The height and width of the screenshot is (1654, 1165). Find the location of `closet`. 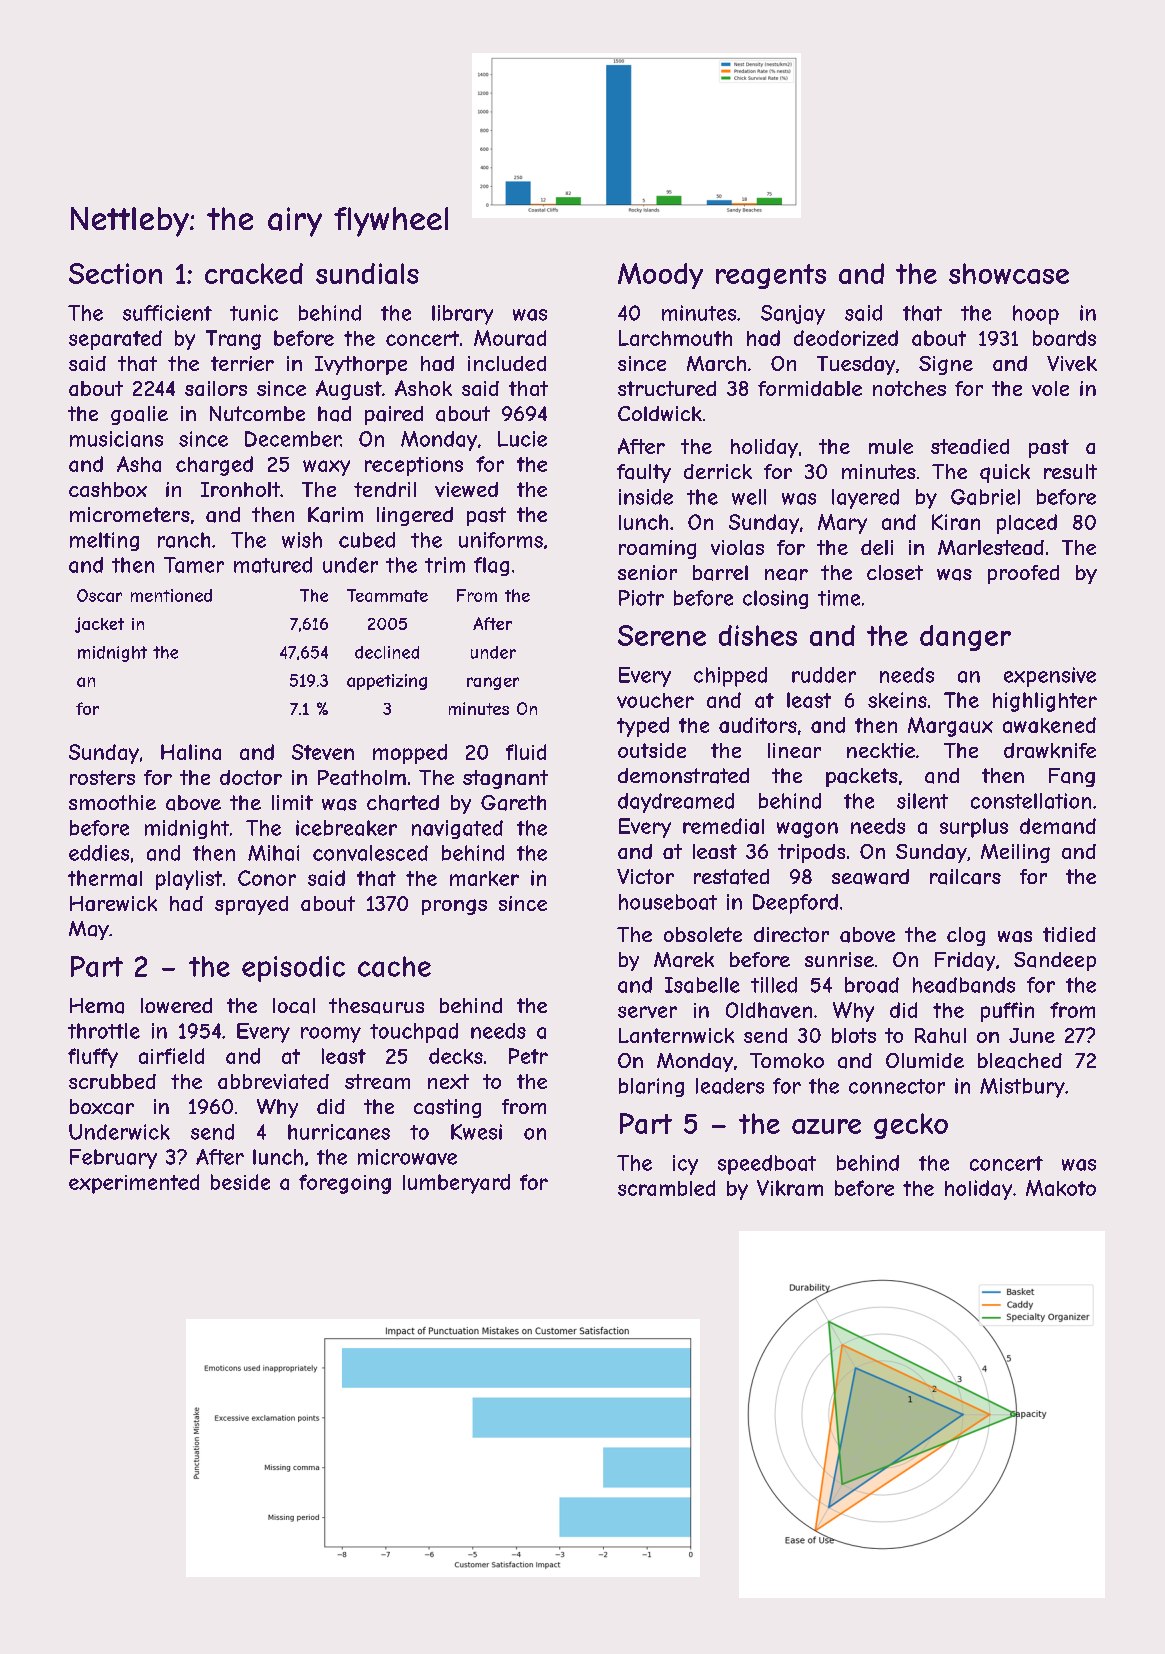

closet is located at coordinates (895, 572).
